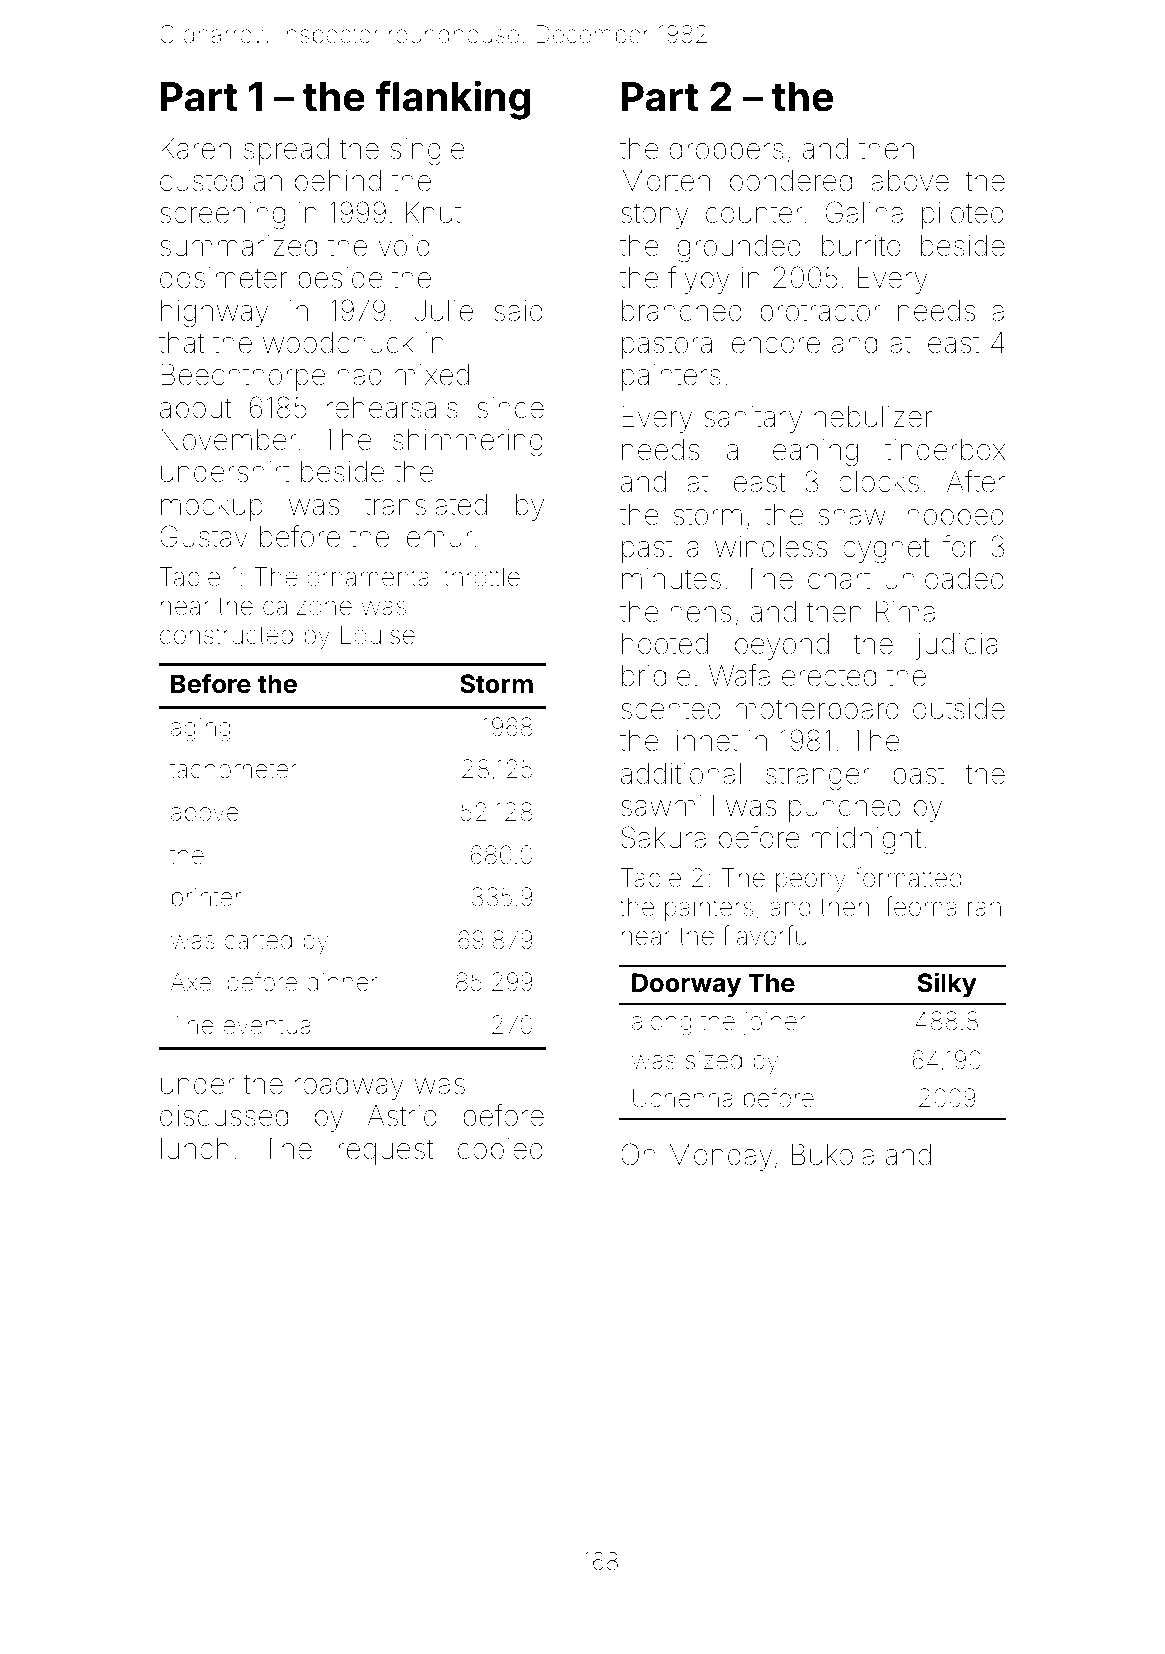 The height and width of the screenshot is (1654, 1165). What do you see at coordinates (195, 1148) in the screenshot?
I see `lunch` at bounding box center [195, 1148].
